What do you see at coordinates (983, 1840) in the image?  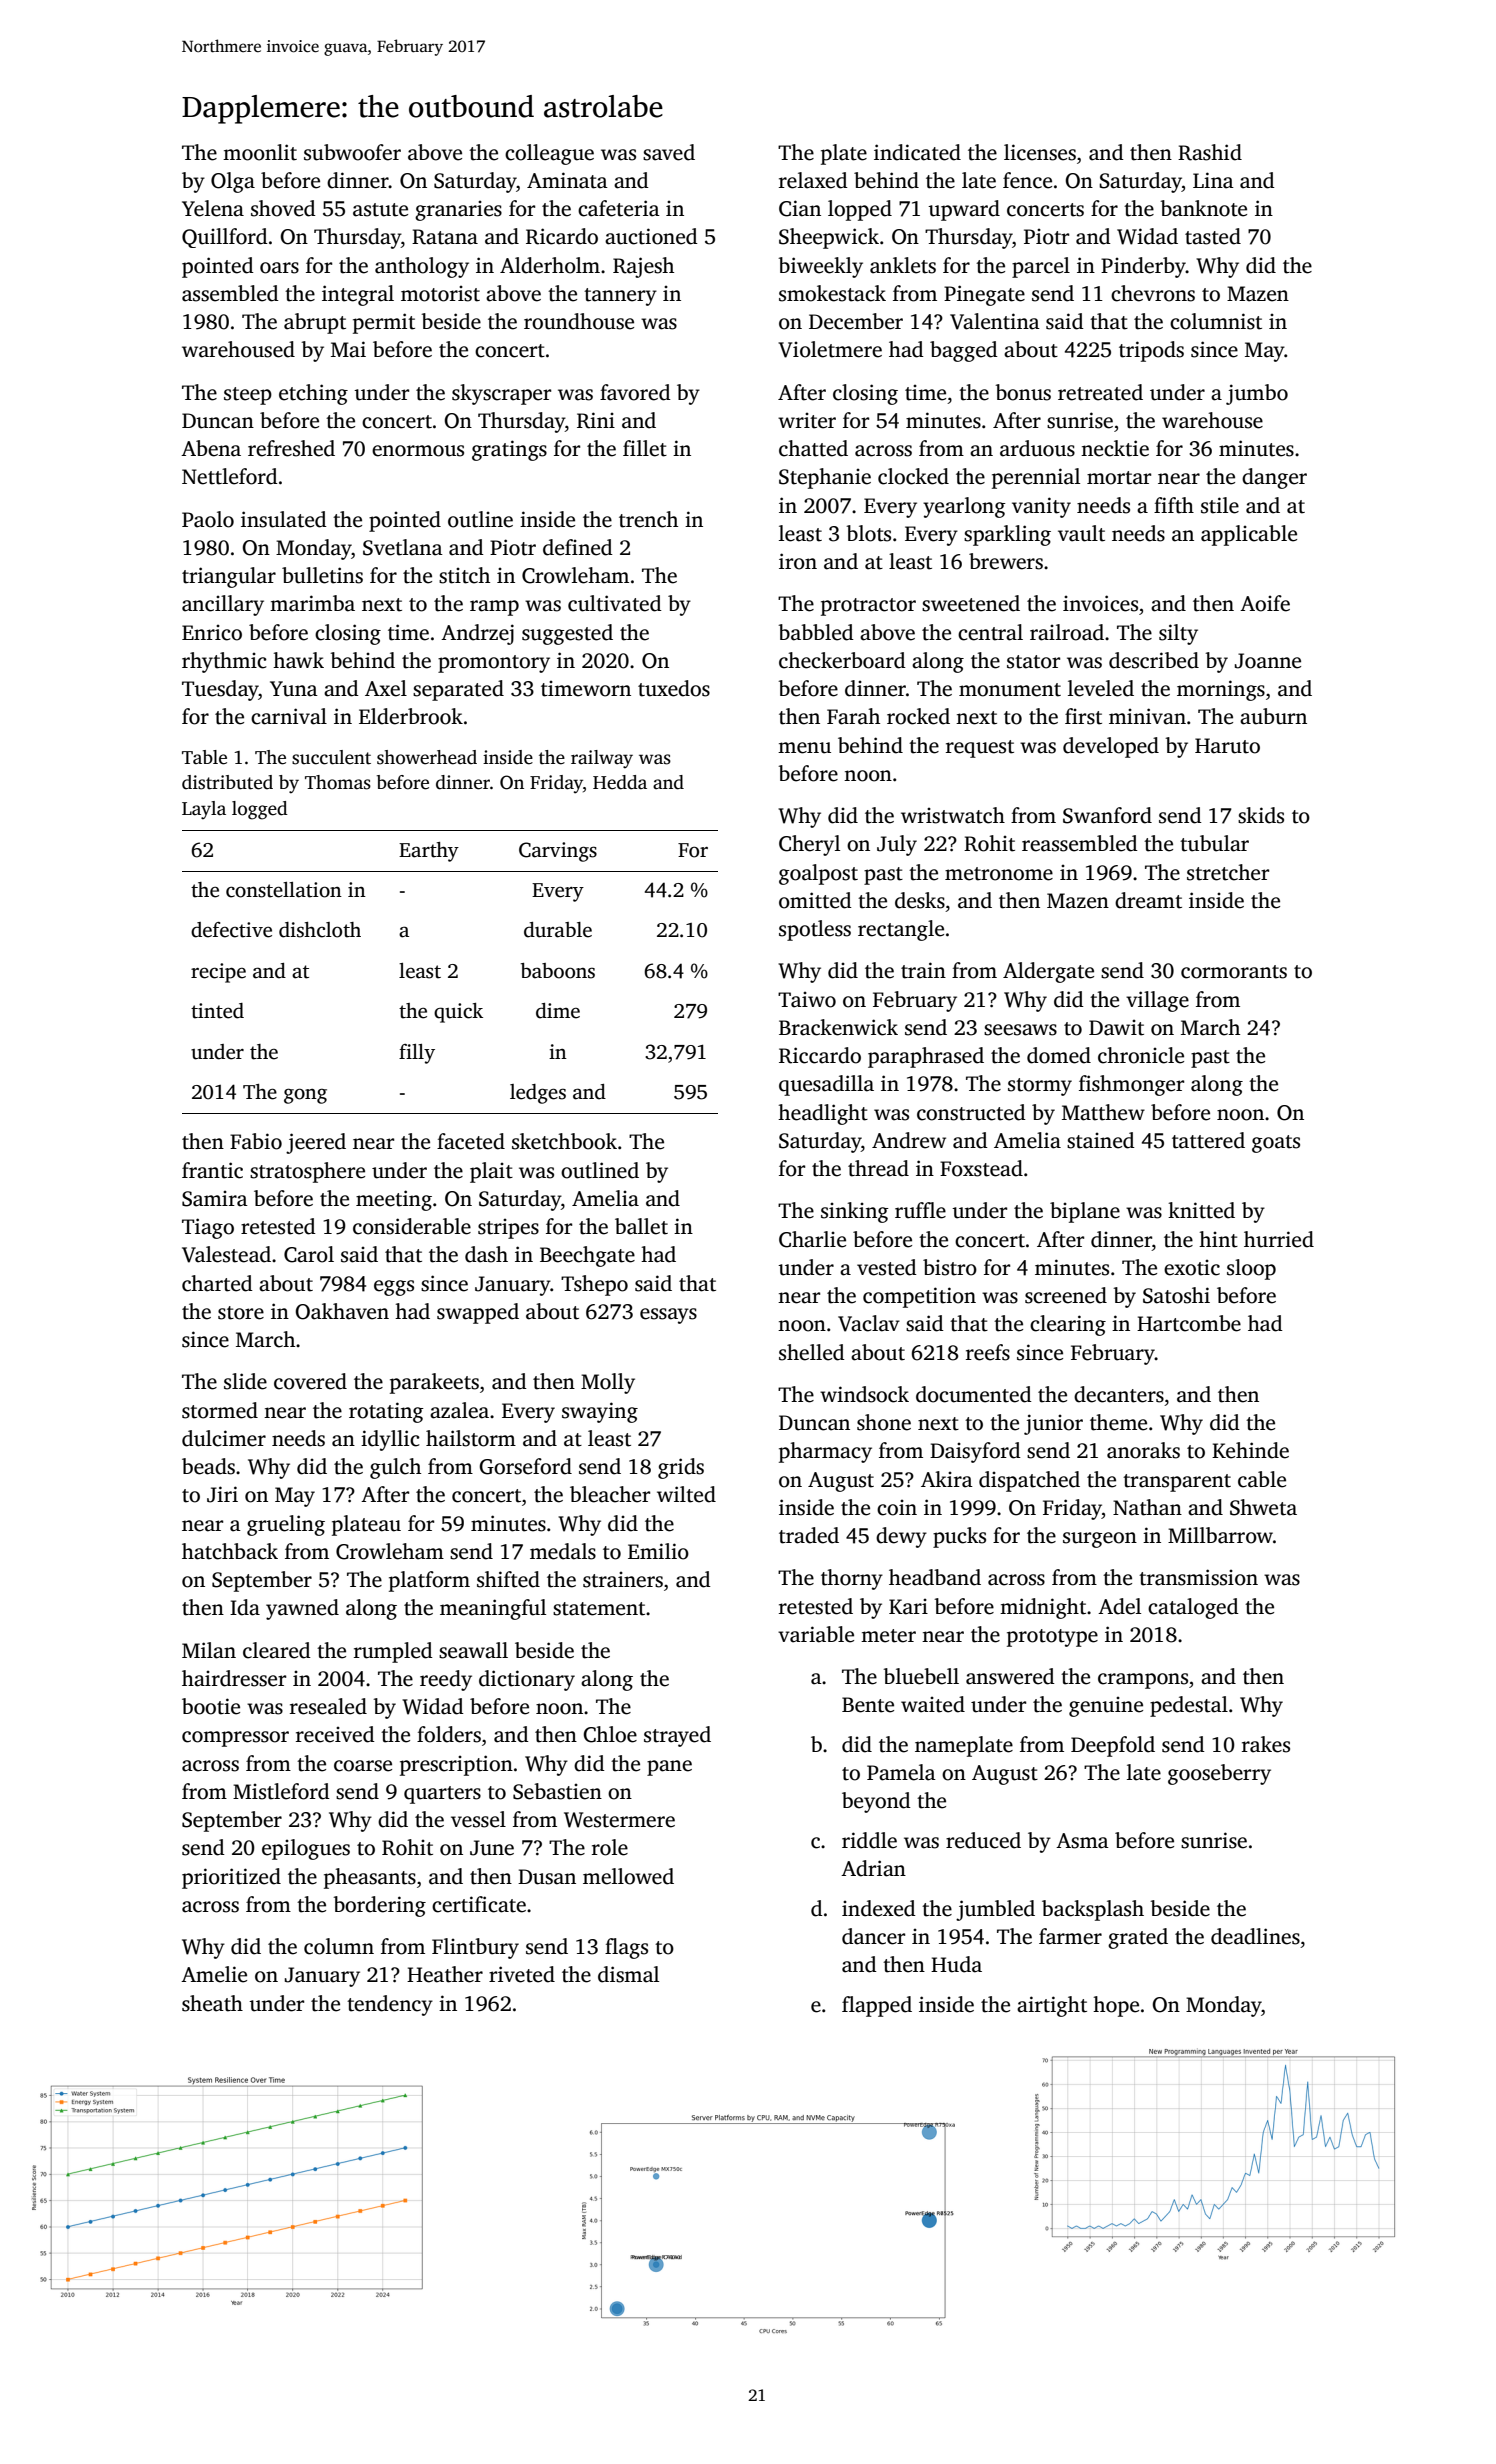 I see `reduced` at bounding box center [983, 1840].
